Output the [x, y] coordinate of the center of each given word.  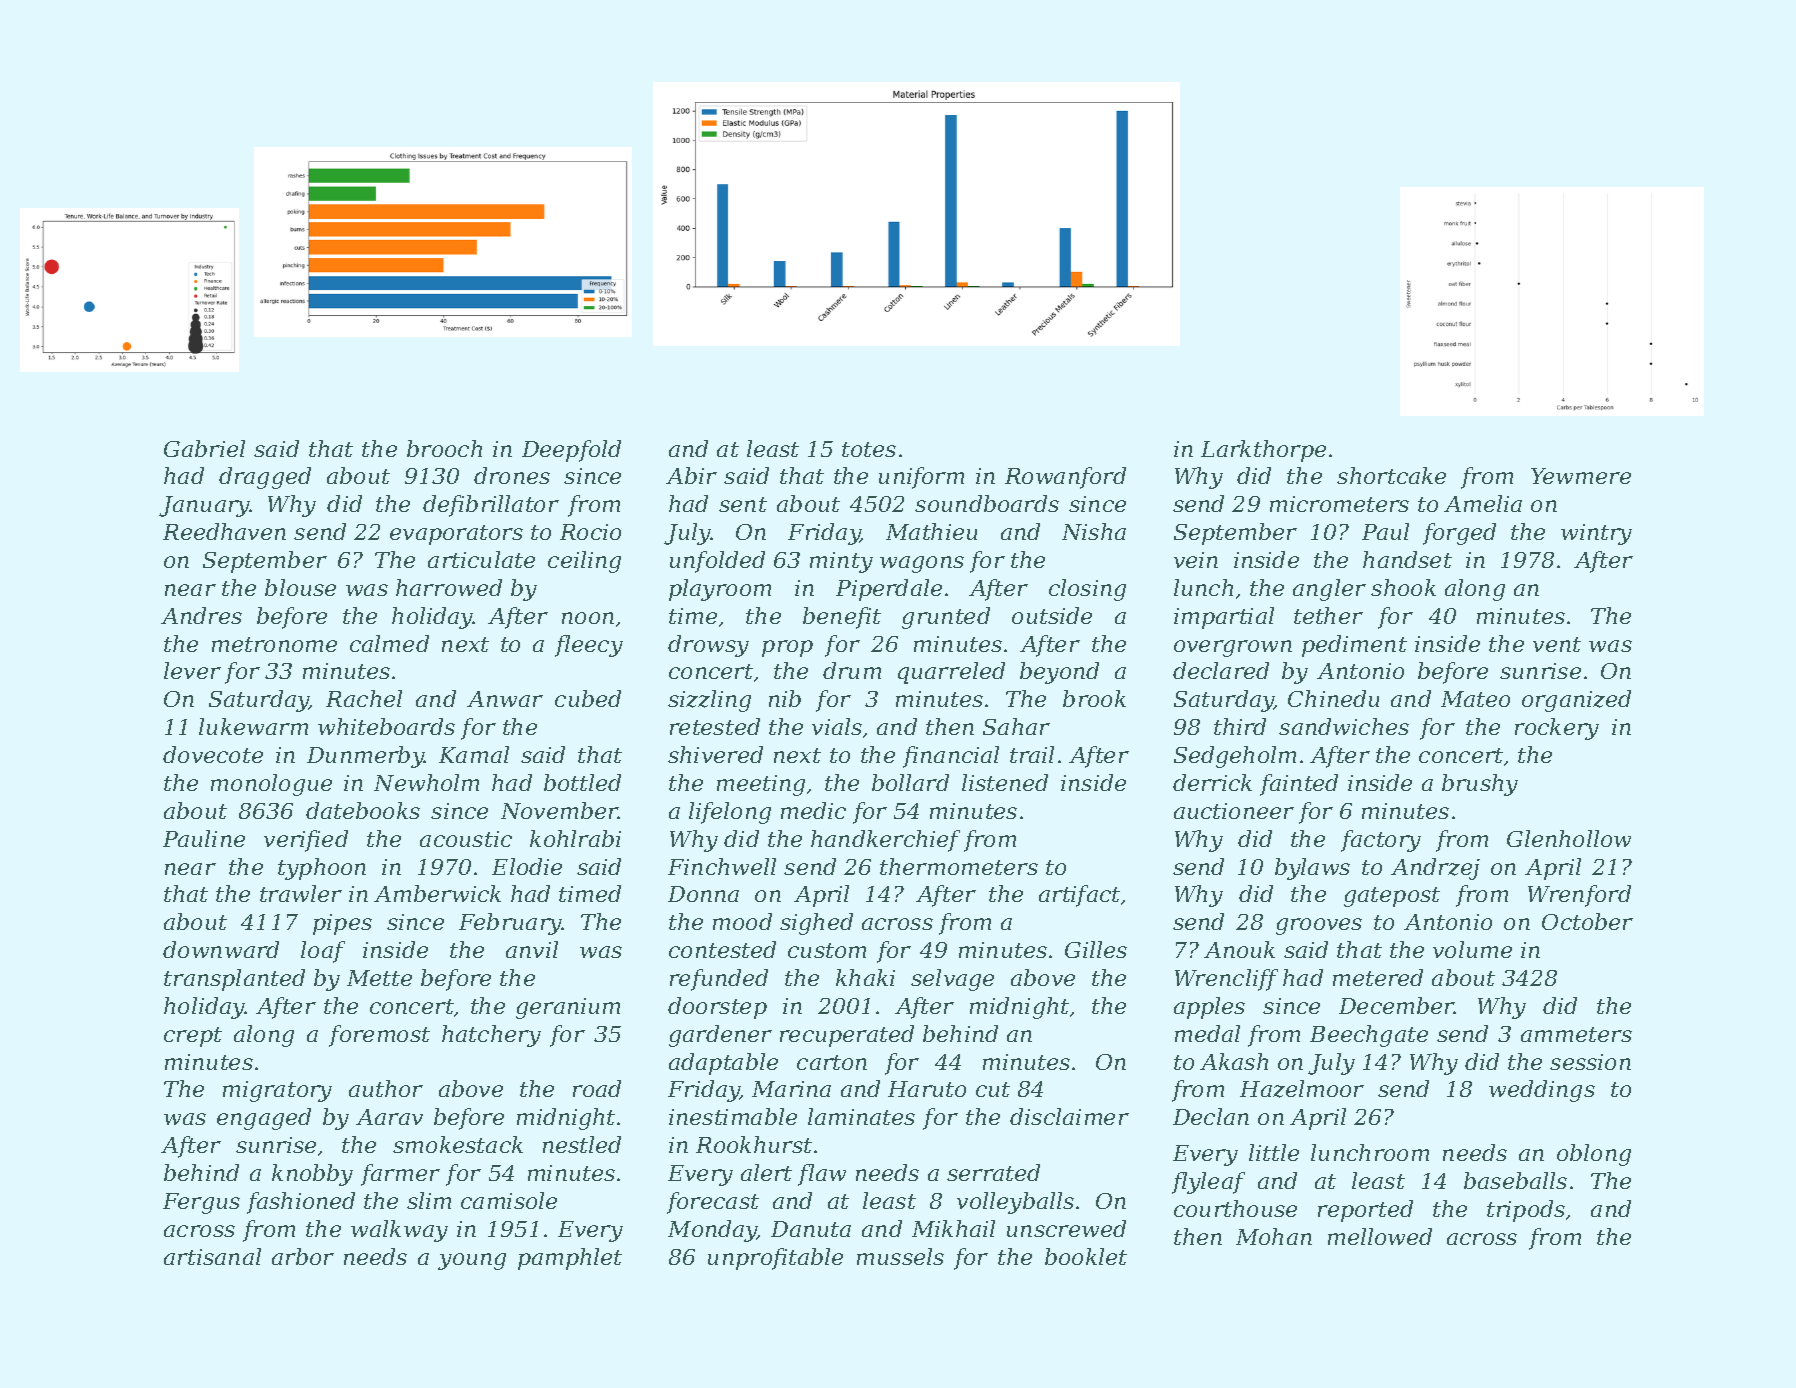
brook [1094, 698]
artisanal [212, 1256]
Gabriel [204, 448]
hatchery [491, 1036]
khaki [865, 977]
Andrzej [1435, 869]
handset [1407, 559]
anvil [532, 949]
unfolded [717, 562]
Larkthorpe [1263, 451]
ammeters [1576, 1034]
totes [869, 449]
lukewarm [253, 726]
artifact [1079, 896]
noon [588, 618]
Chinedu [1333, 698]
